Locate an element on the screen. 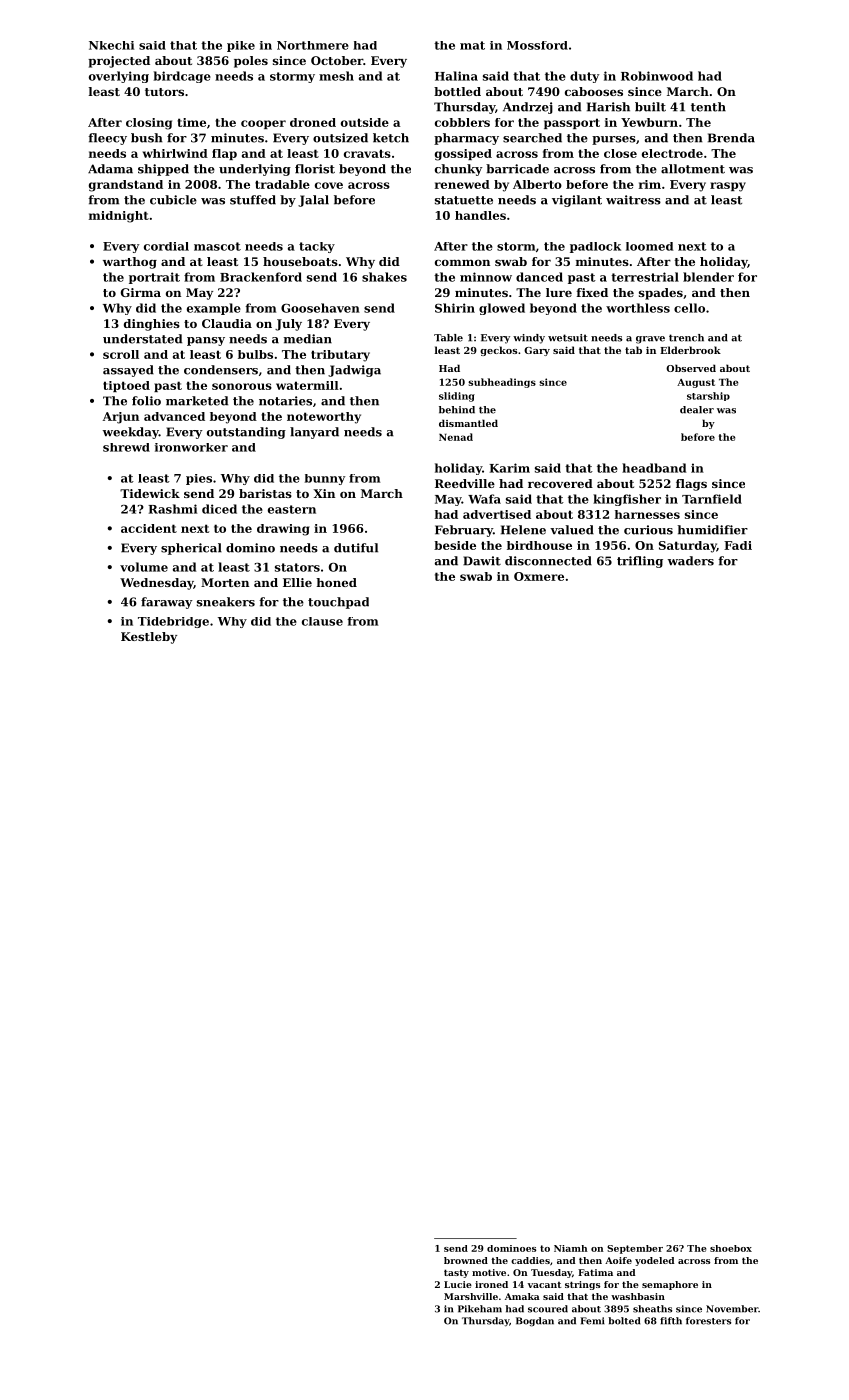  browned is located at coordinates (466, 1260).
